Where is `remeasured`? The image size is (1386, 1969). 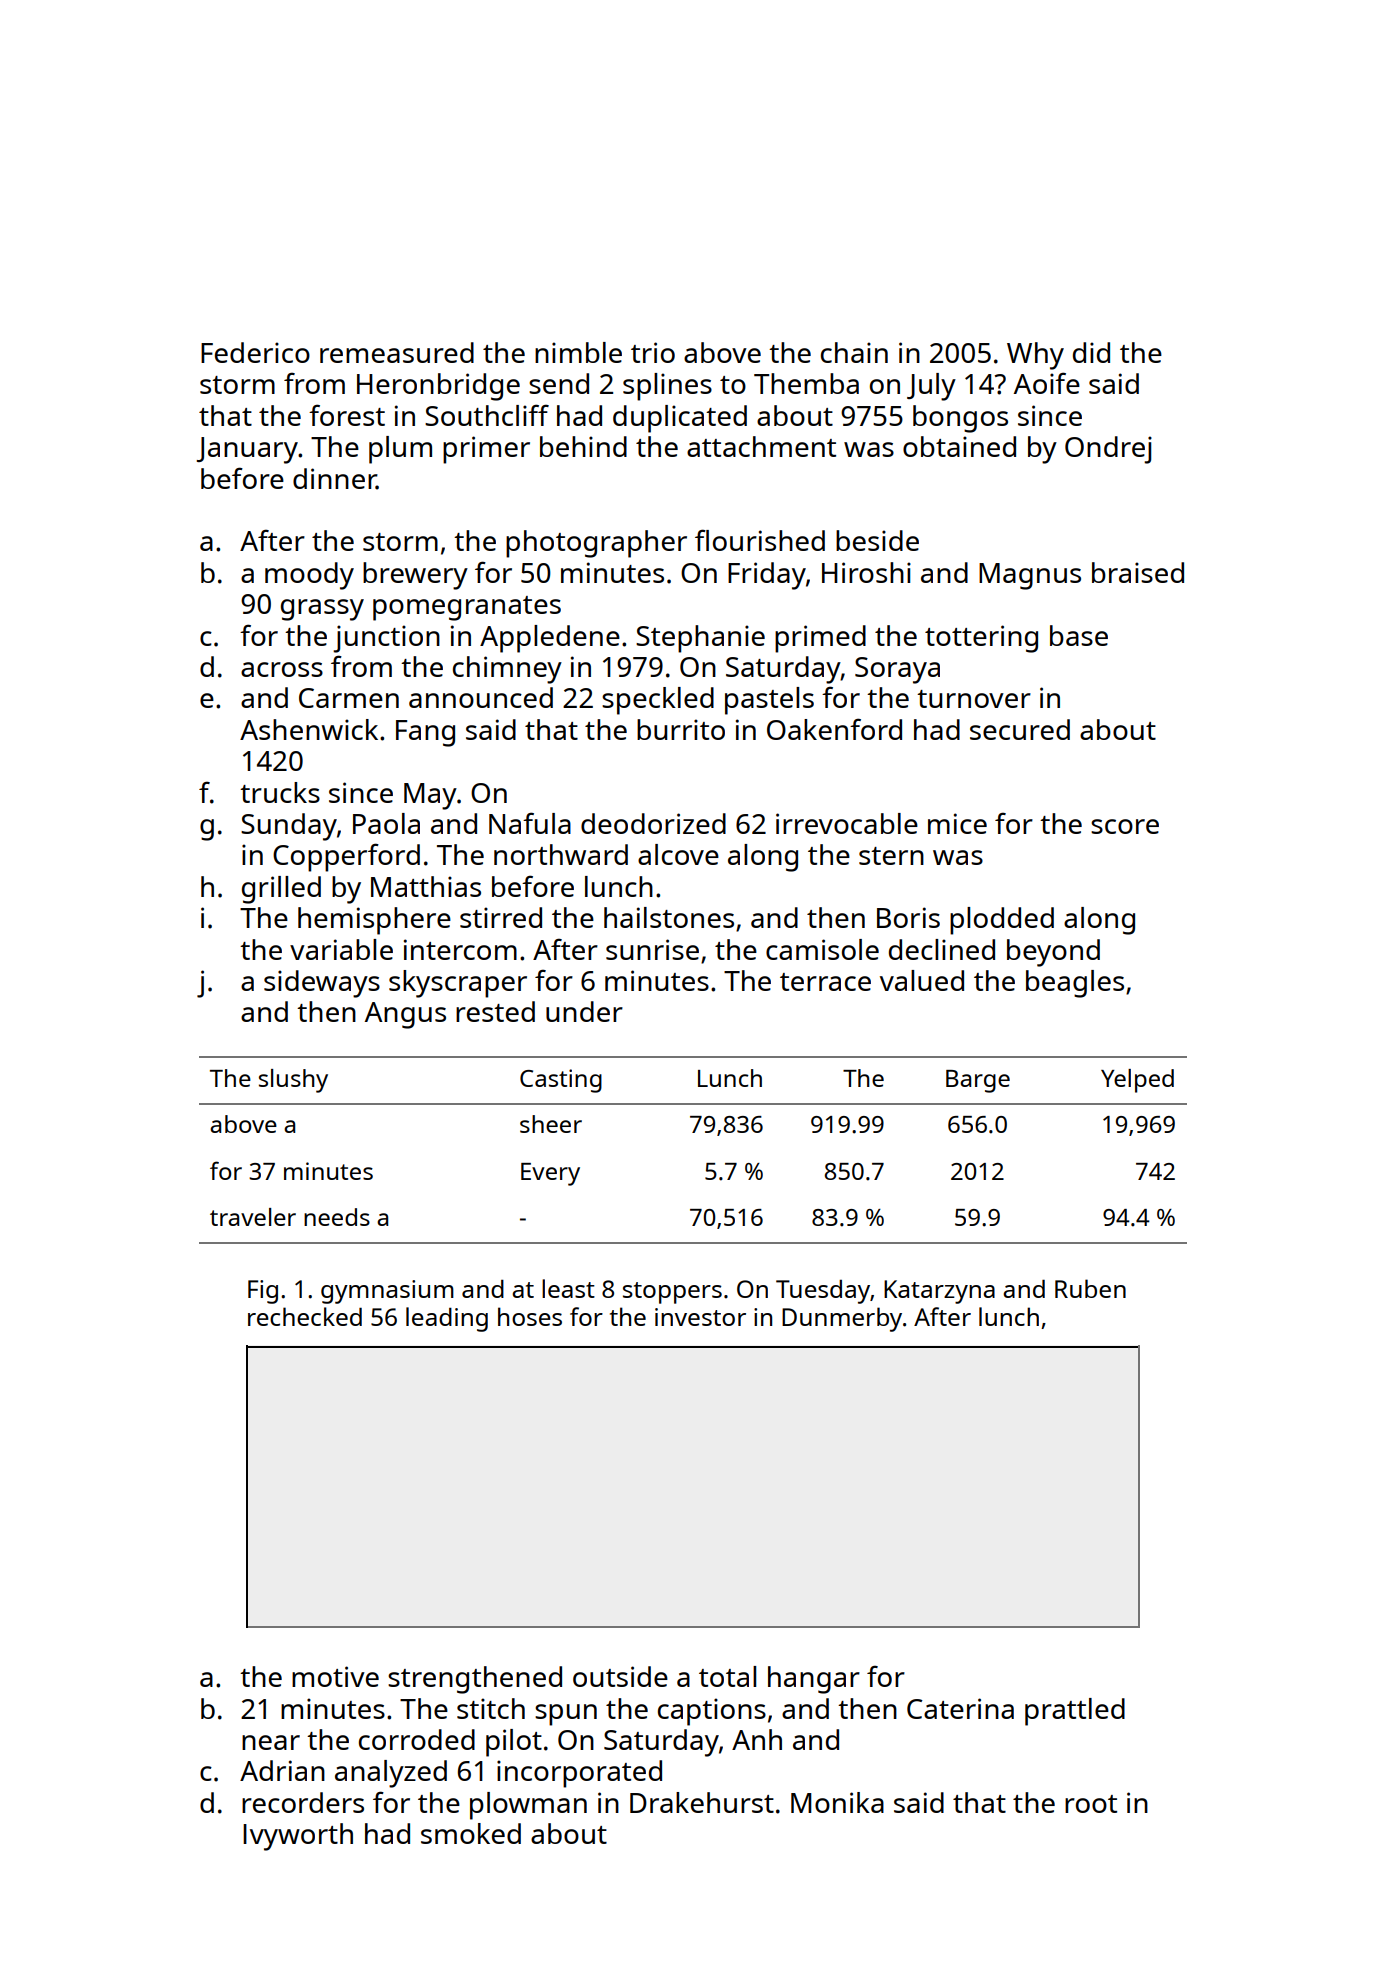
remeasured is located at coordinates (397, 352).
